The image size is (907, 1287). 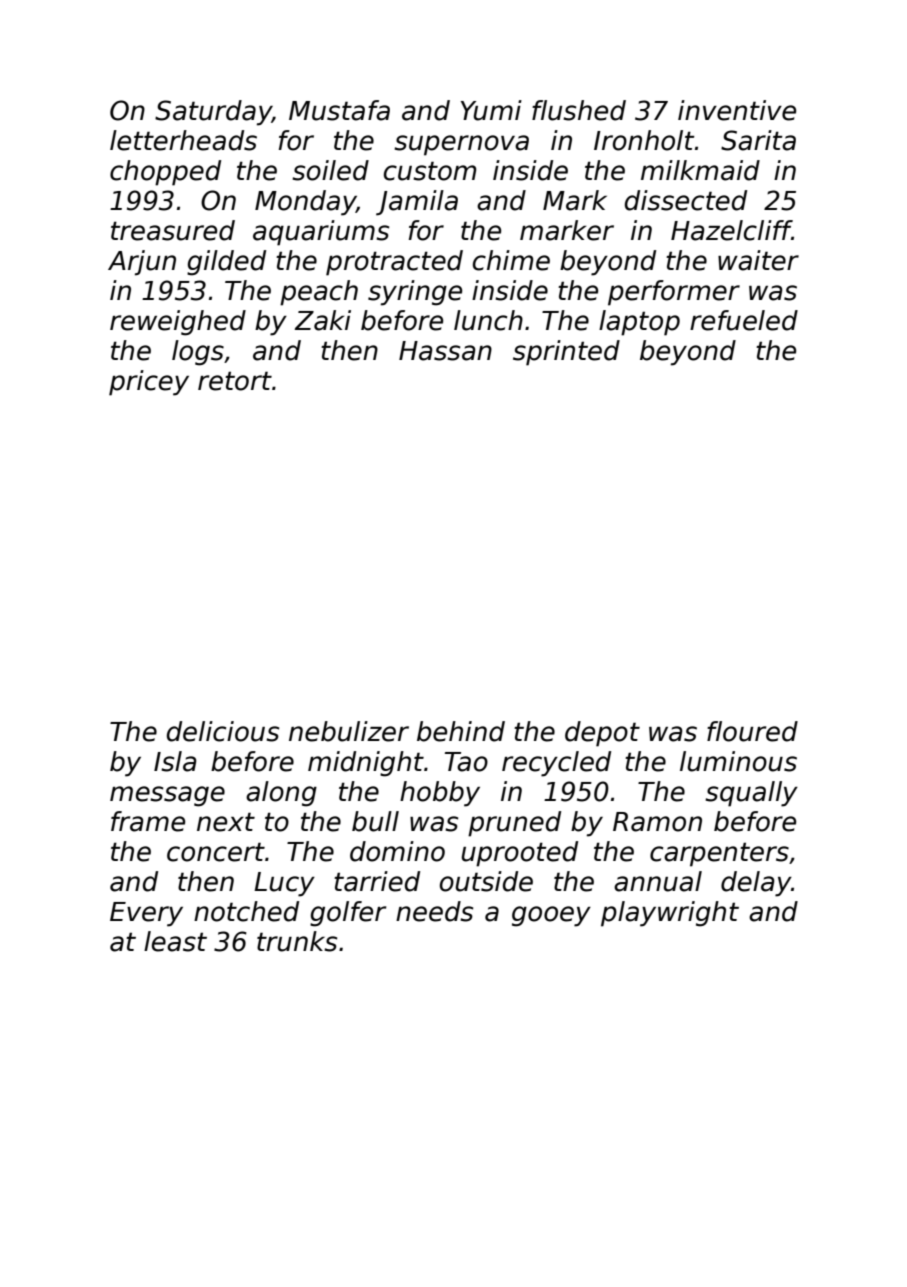 What do you see at coordinates (461, 731) in the screenshot?
I see `behind` at bounding box center [461, 731].
